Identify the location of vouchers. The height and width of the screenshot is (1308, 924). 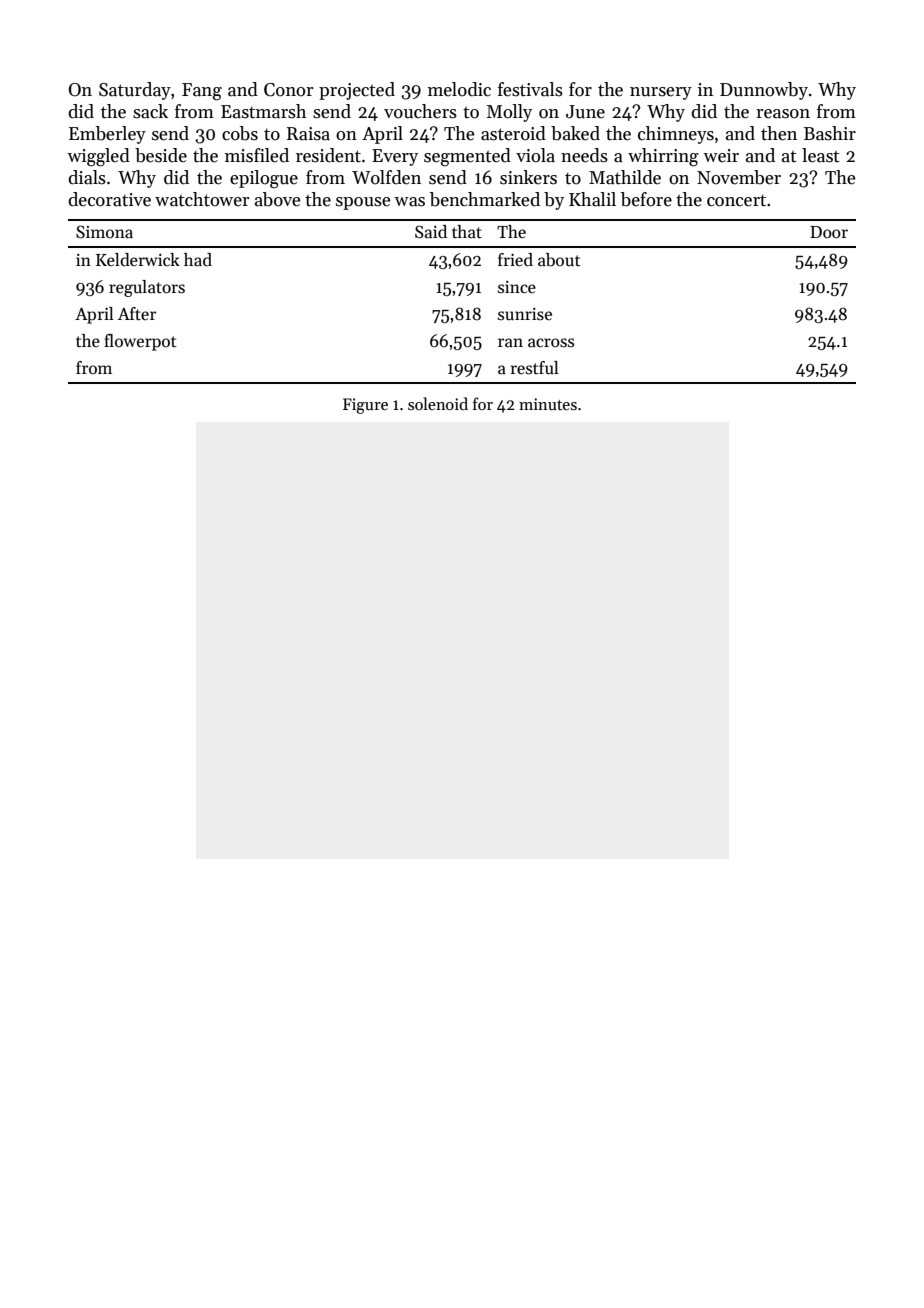
(420, 111).
